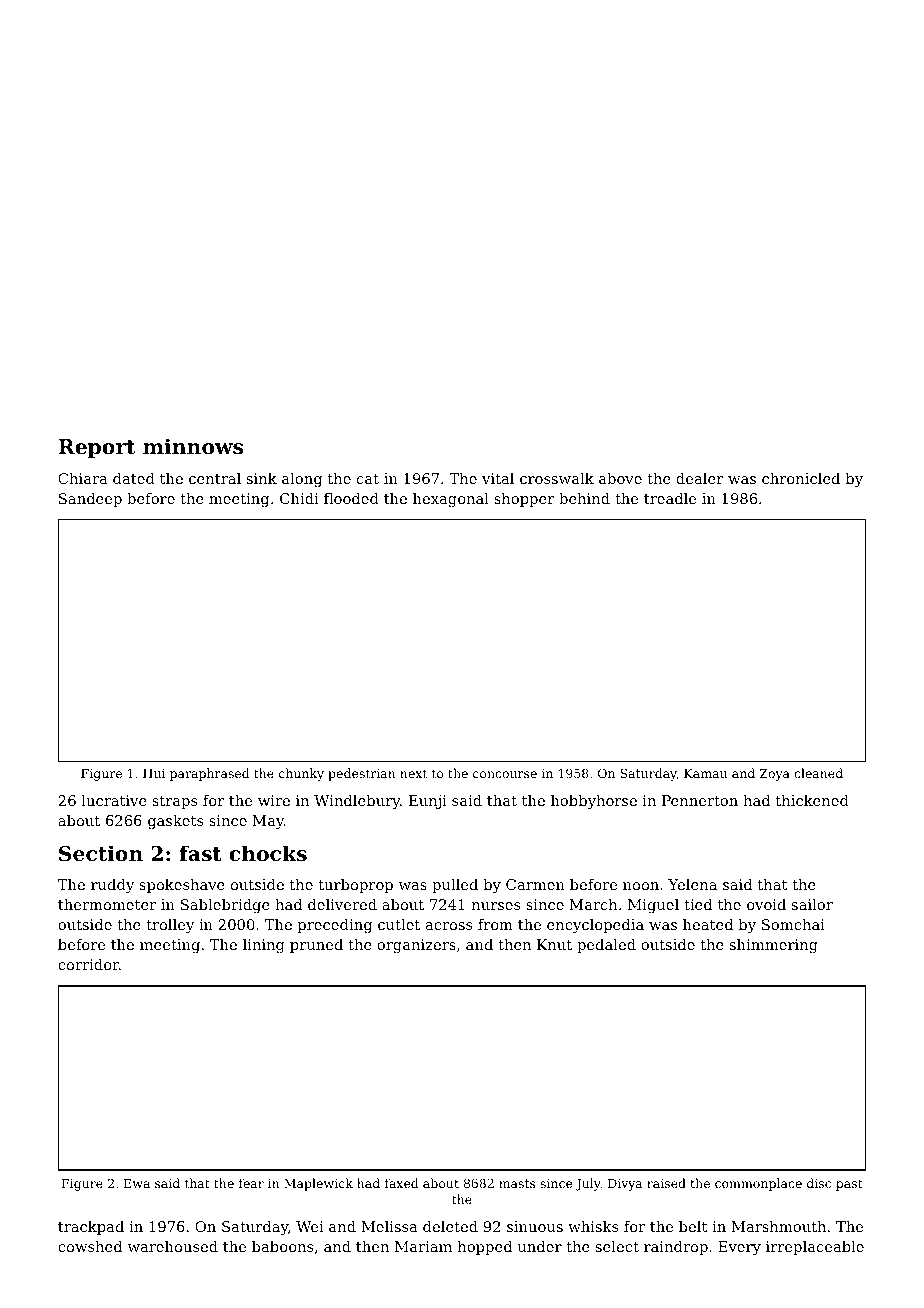 This screenshot has height=1308, width=924. Describe the element at coordinates (182, 886) in the screenshot. I see `spokeshave` at that location.
